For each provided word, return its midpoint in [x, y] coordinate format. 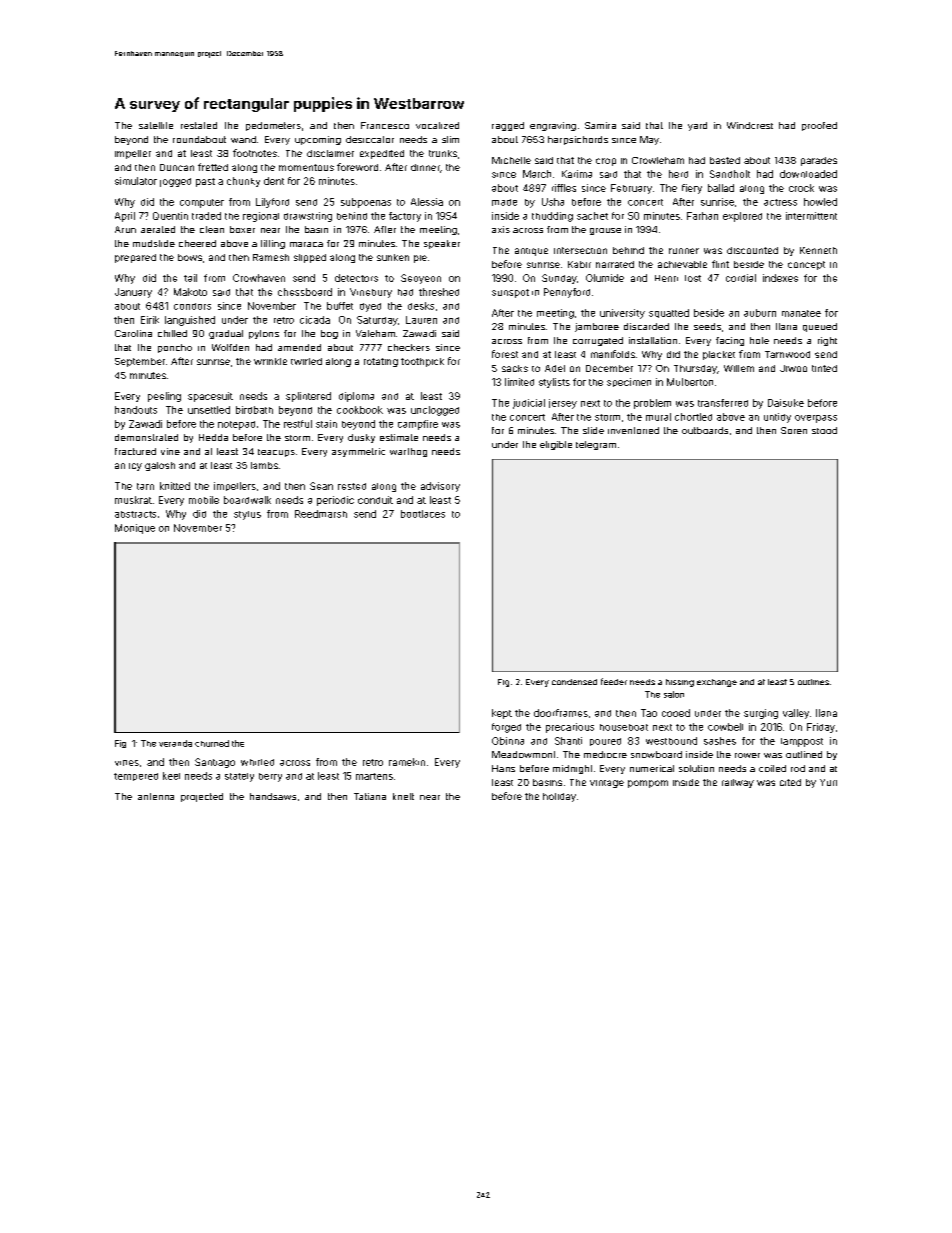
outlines [813, 682]
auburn [760, 313]
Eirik [150, 320]
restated [199, 125]
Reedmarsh [321, 514]
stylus [247, 515]
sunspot [510, 293]
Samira [600, 125]
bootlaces [423, 514]
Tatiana [370, 796]
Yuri [828, 782]
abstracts [135, 514]
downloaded [808, 174]
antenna [156, 796]
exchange [717, 683]
